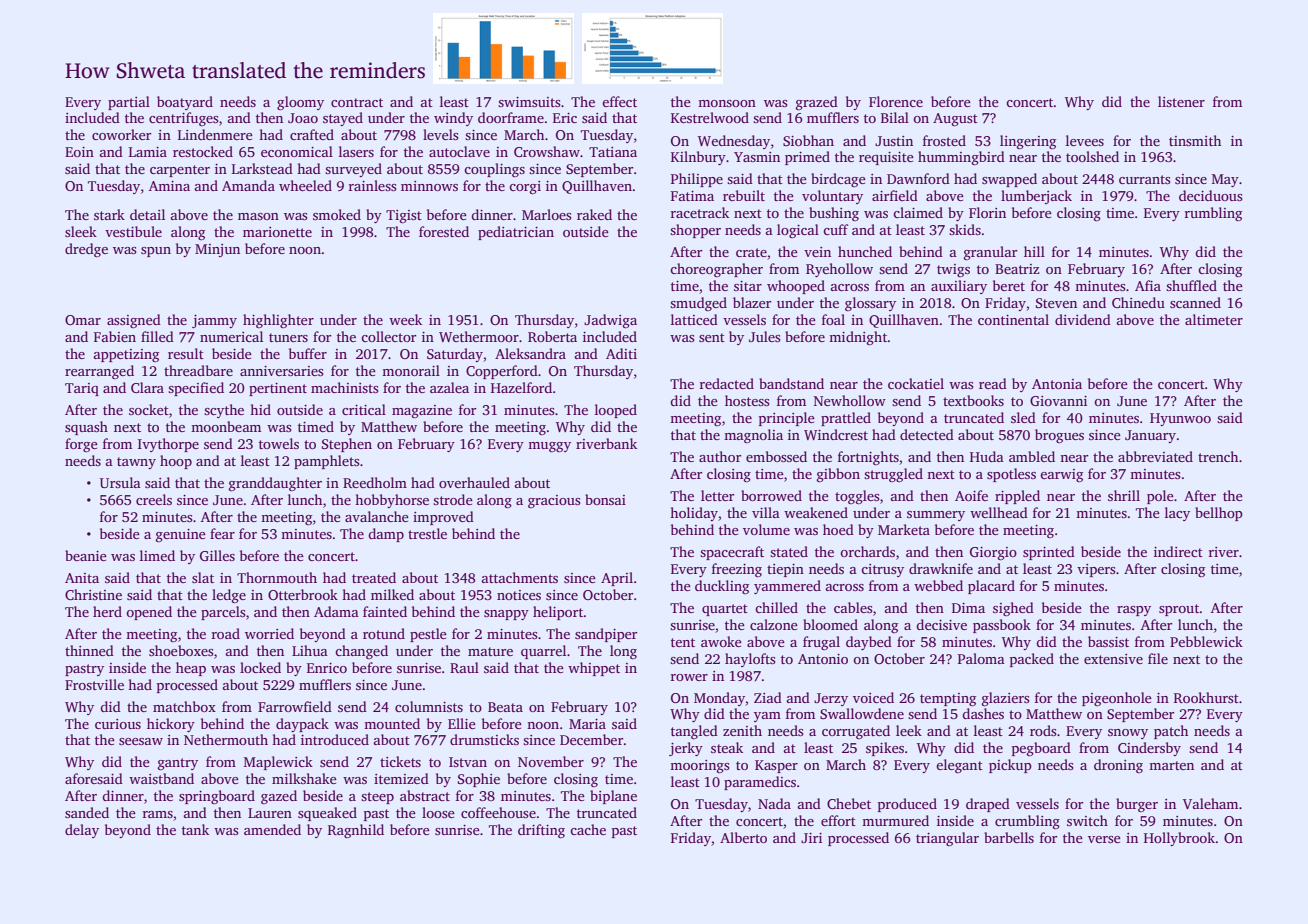  I want to click on Bilal, so click(895, 117).
